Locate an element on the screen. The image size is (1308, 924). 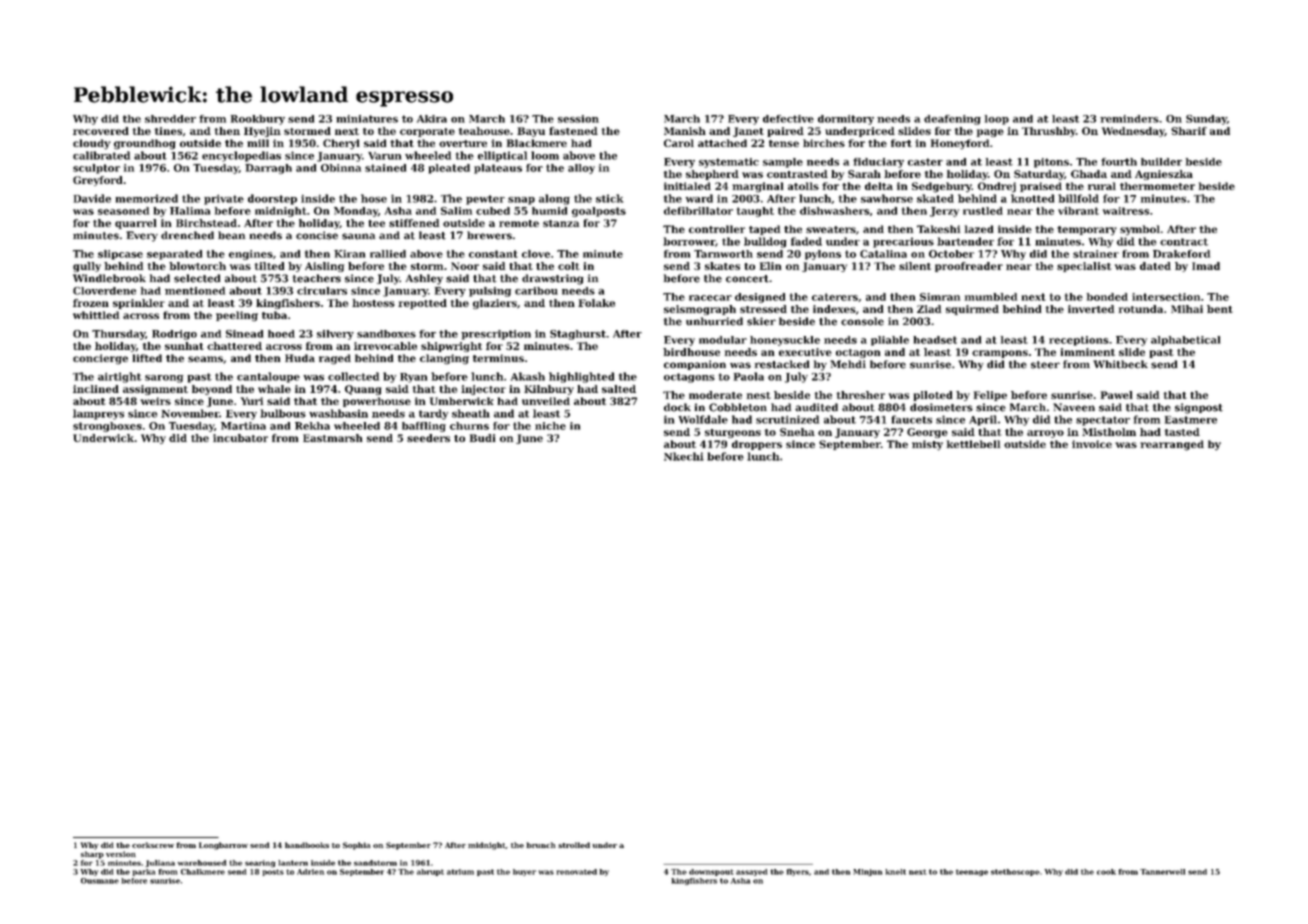
knelt is located at coordinates (895, 872).
